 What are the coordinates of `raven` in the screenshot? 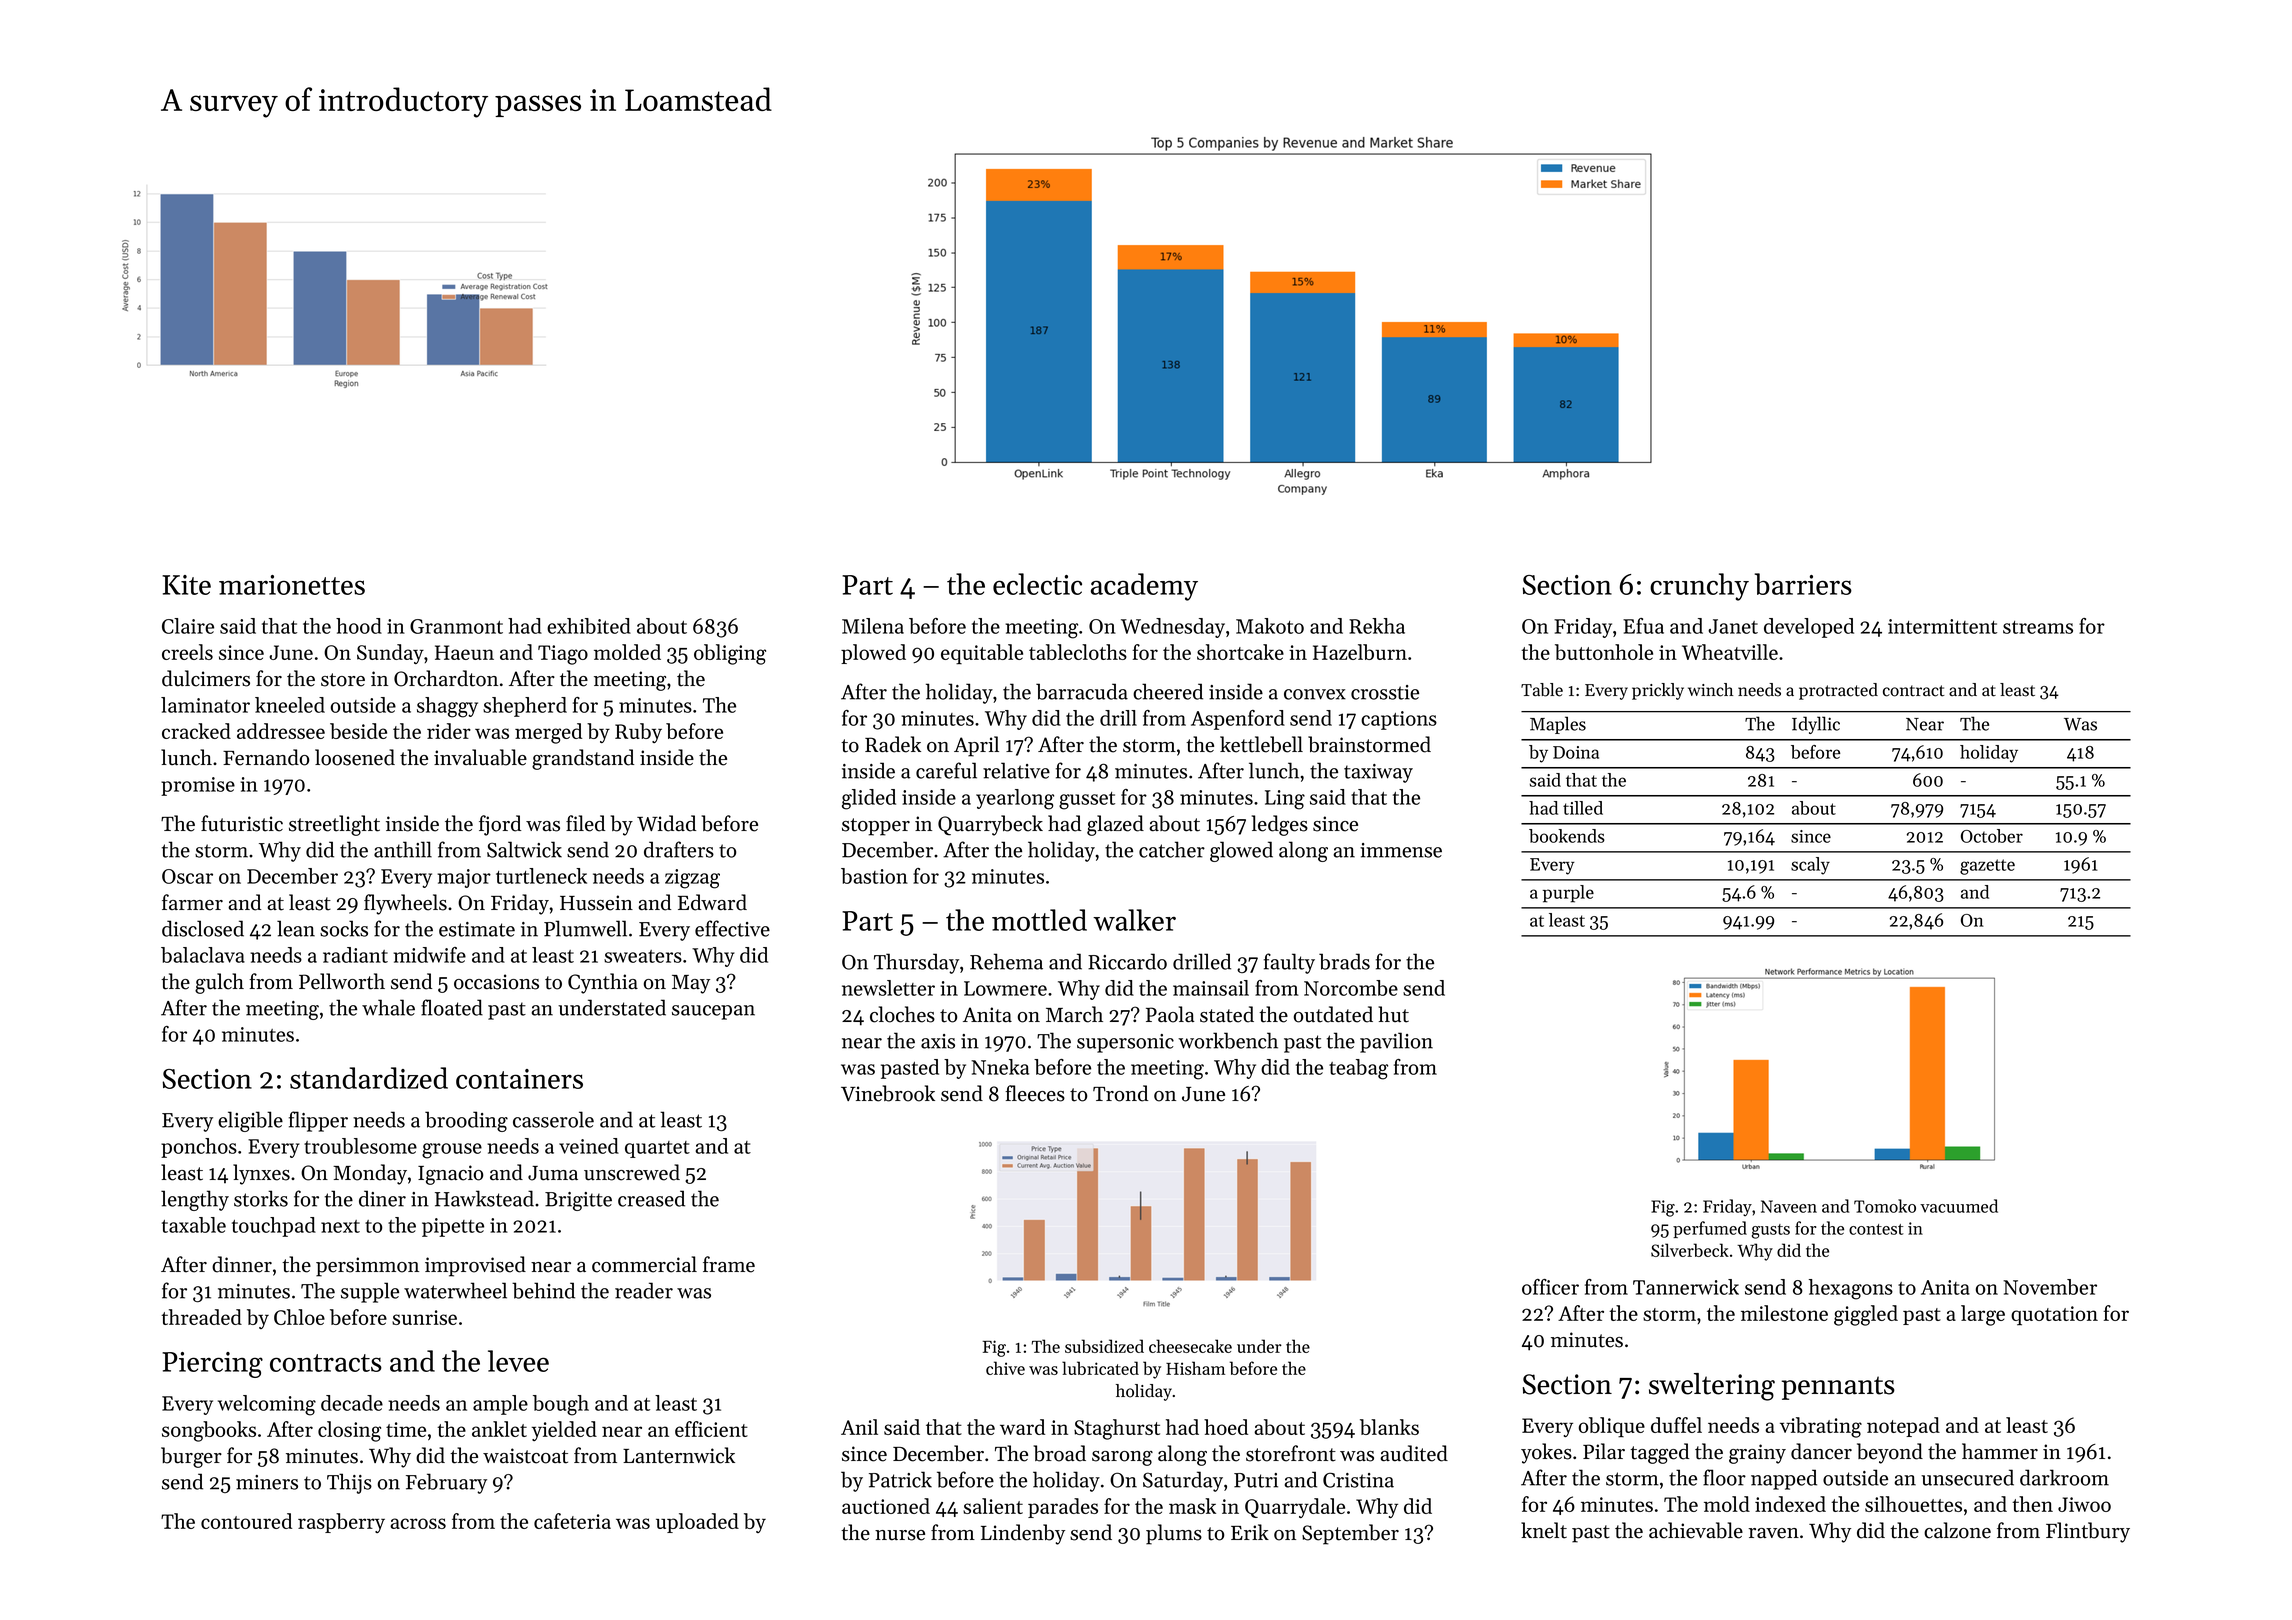 It's located at (1773, 1533).
